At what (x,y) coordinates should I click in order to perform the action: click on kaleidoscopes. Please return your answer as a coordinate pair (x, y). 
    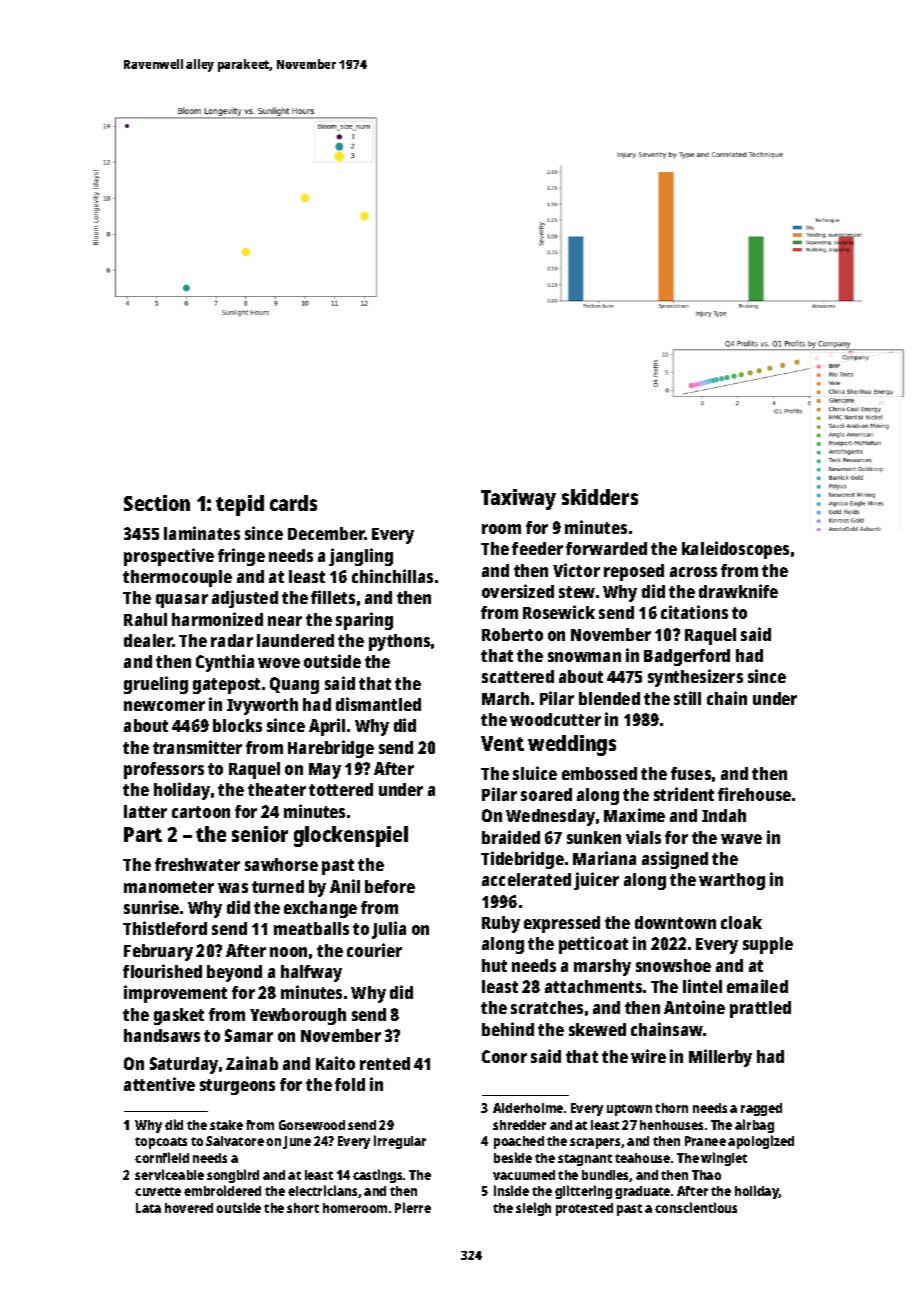
    Looking at the image, I should click on (735, 550).
